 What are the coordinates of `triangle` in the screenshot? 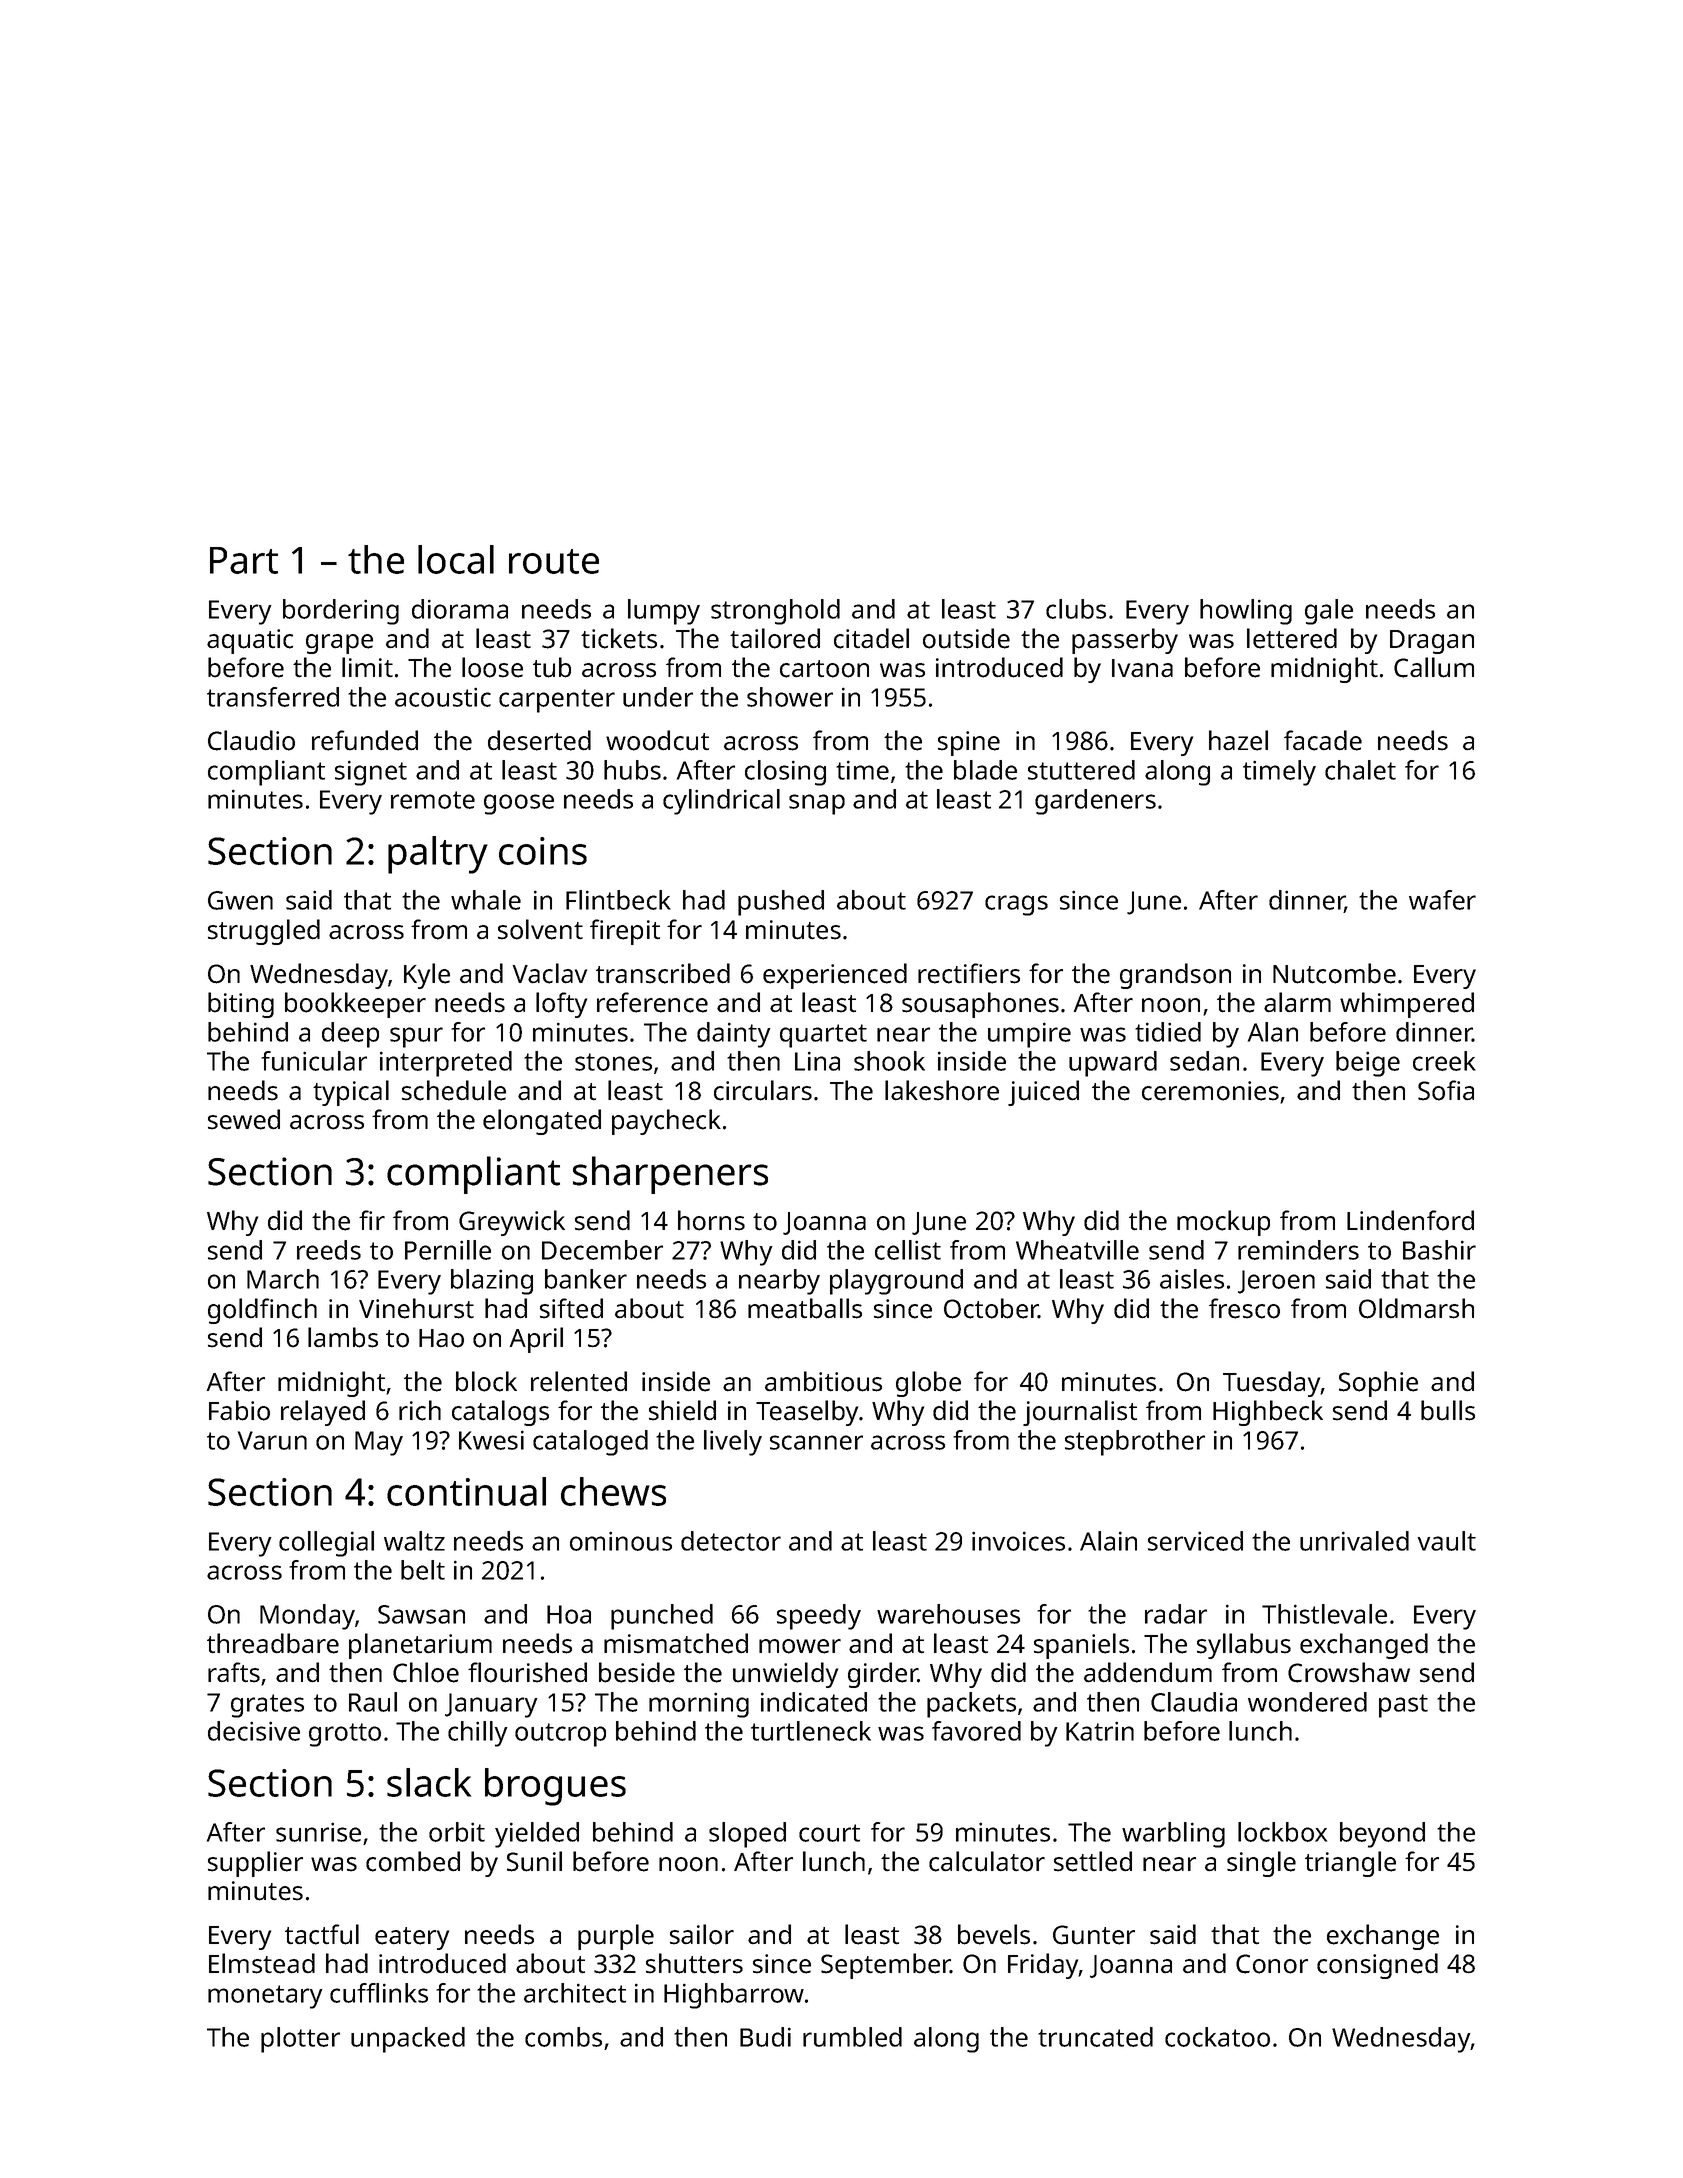 It's located at (1350, 1864).
